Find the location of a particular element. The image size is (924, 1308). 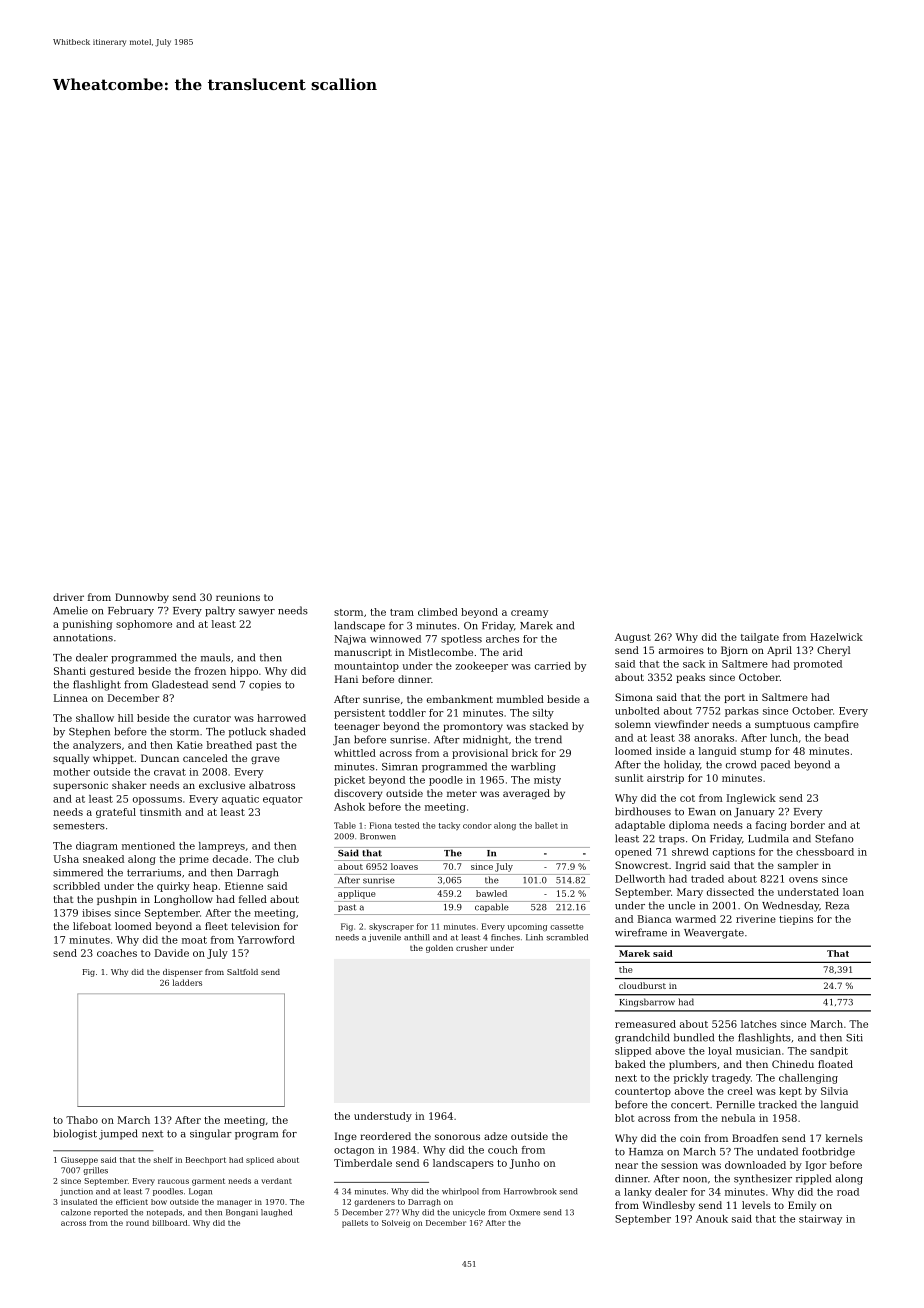

reunions is located at coordinates (238, 597).
